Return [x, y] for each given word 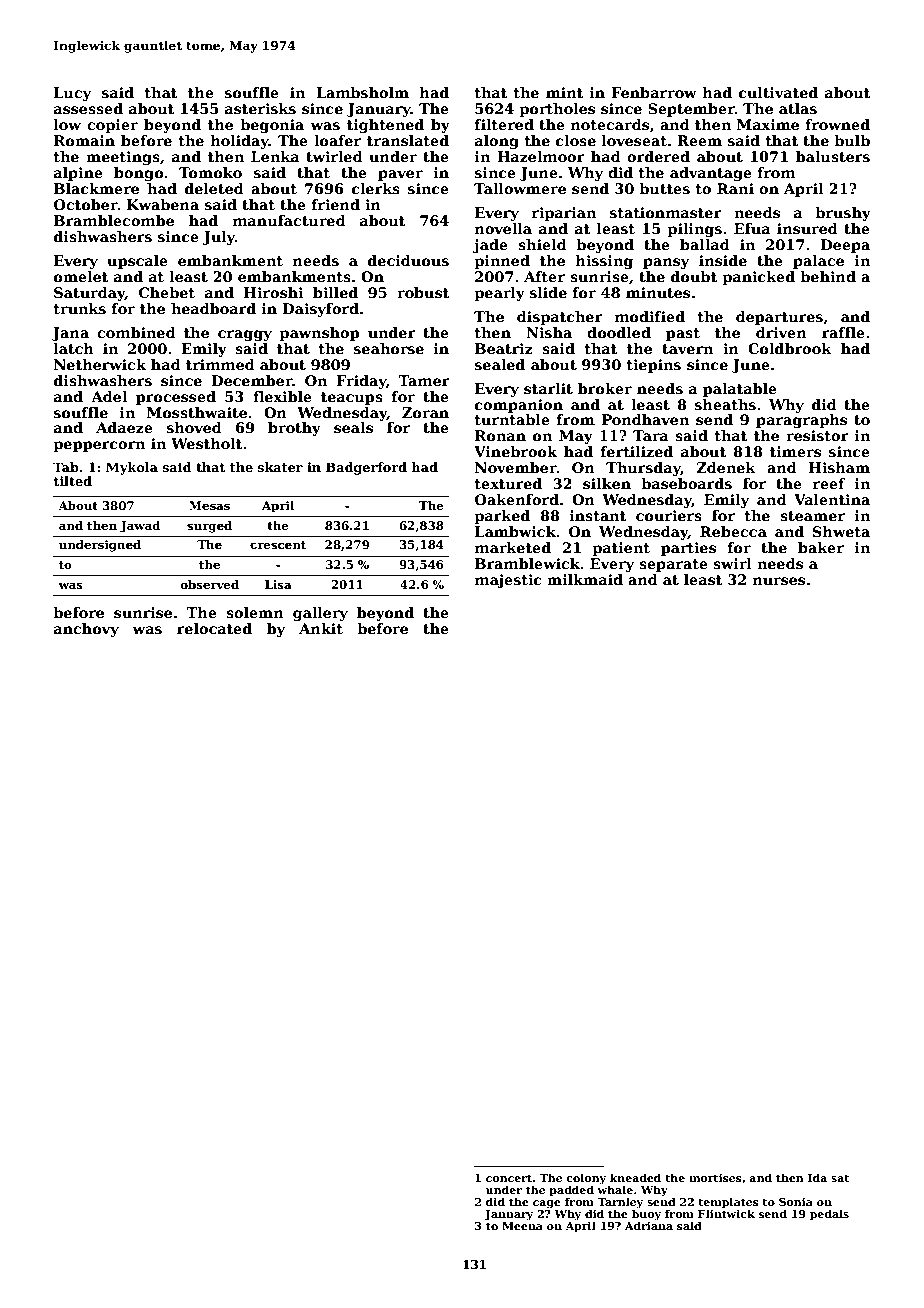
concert [509, 1178]
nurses [779, 581]
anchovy [86, 630]
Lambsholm [362, 92]
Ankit [321, 628]
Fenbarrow [654, 92]
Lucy [72, 94]
